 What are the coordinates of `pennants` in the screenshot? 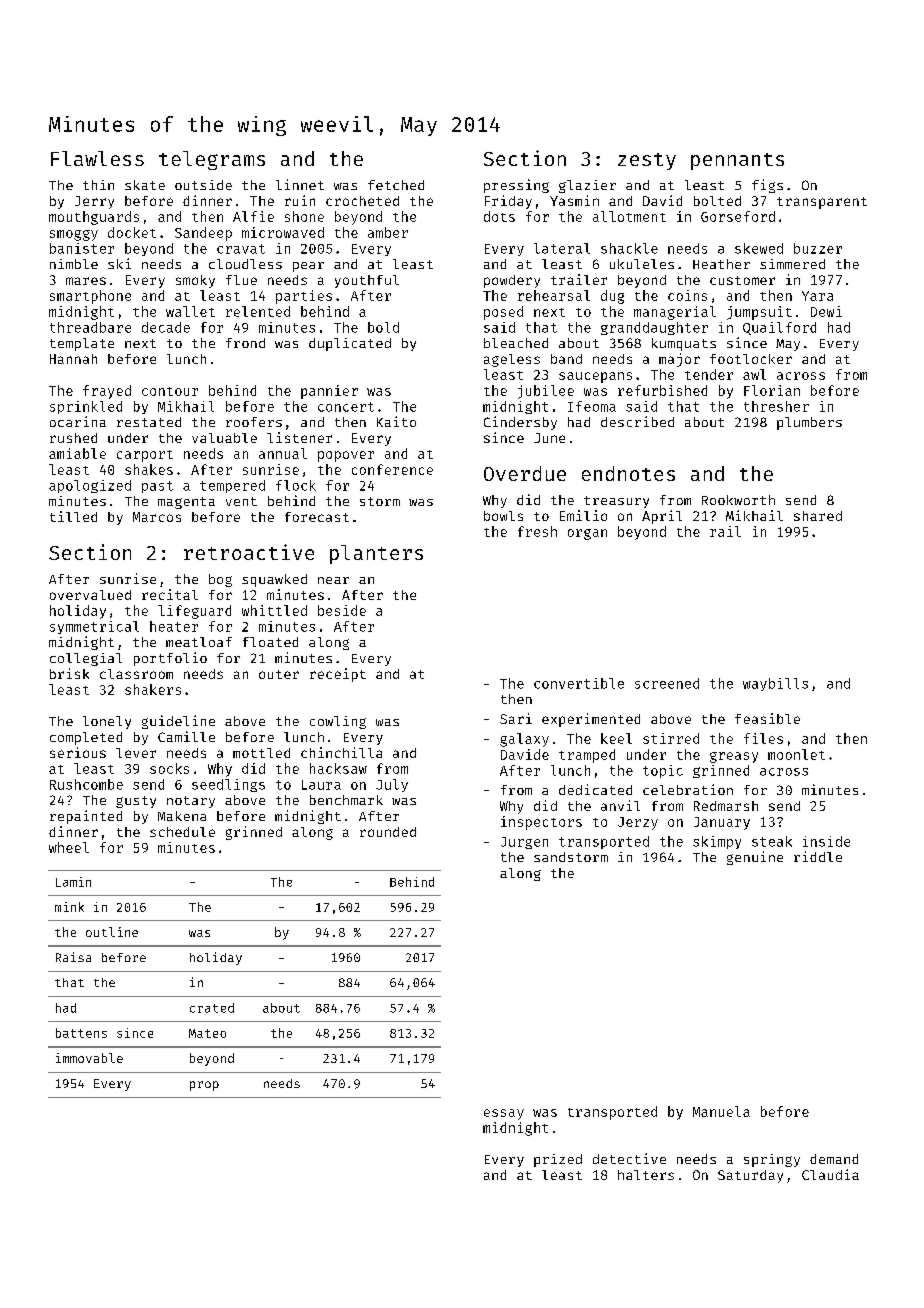 It's located at (737, 161).
